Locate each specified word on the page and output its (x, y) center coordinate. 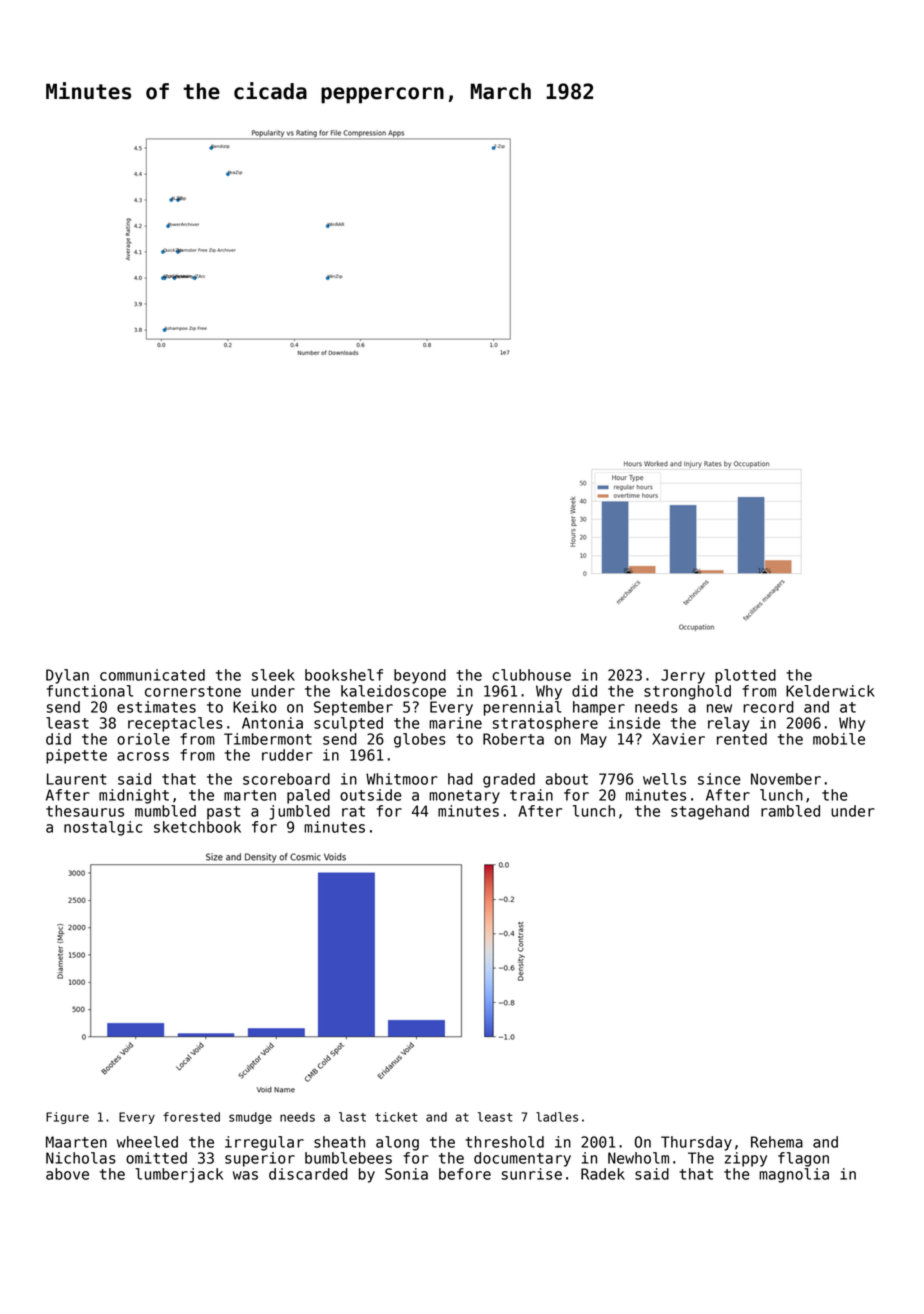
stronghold (687, 692)
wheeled (147, 1142)
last (352, 1117)
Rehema (777, 1142)
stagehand (710, 812)
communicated (152, 675)
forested (191, 1117)
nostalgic (103, 828)
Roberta (513, 739)
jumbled (299, 812)
